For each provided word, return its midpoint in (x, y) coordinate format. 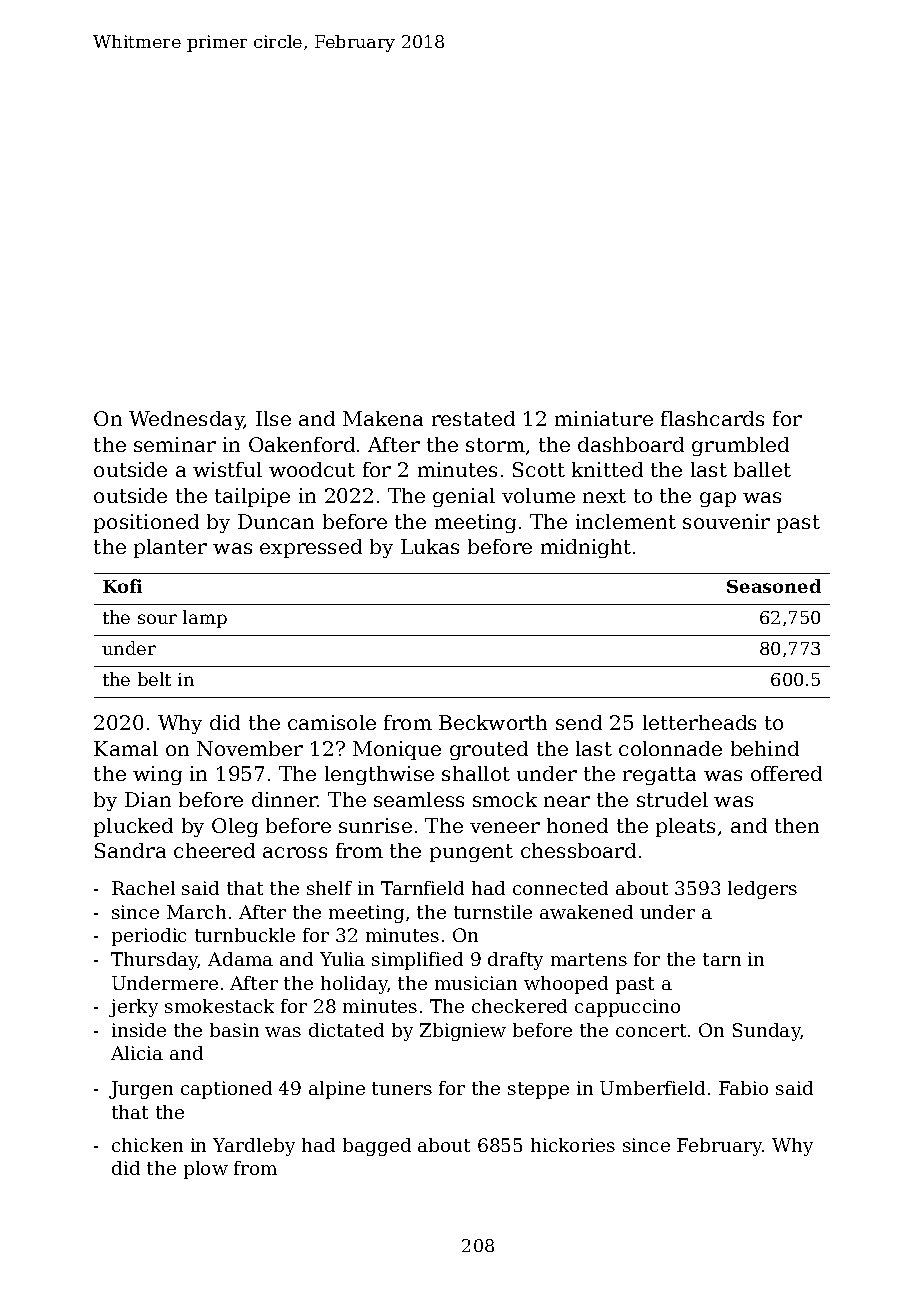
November (250, 748)
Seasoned (774, 586)
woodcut (312, 469)
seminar (175, 444)
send (579, 722)
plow (206, 1170)
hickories (573, 1145)
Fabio (743, 1088)
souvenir (726, 521)
